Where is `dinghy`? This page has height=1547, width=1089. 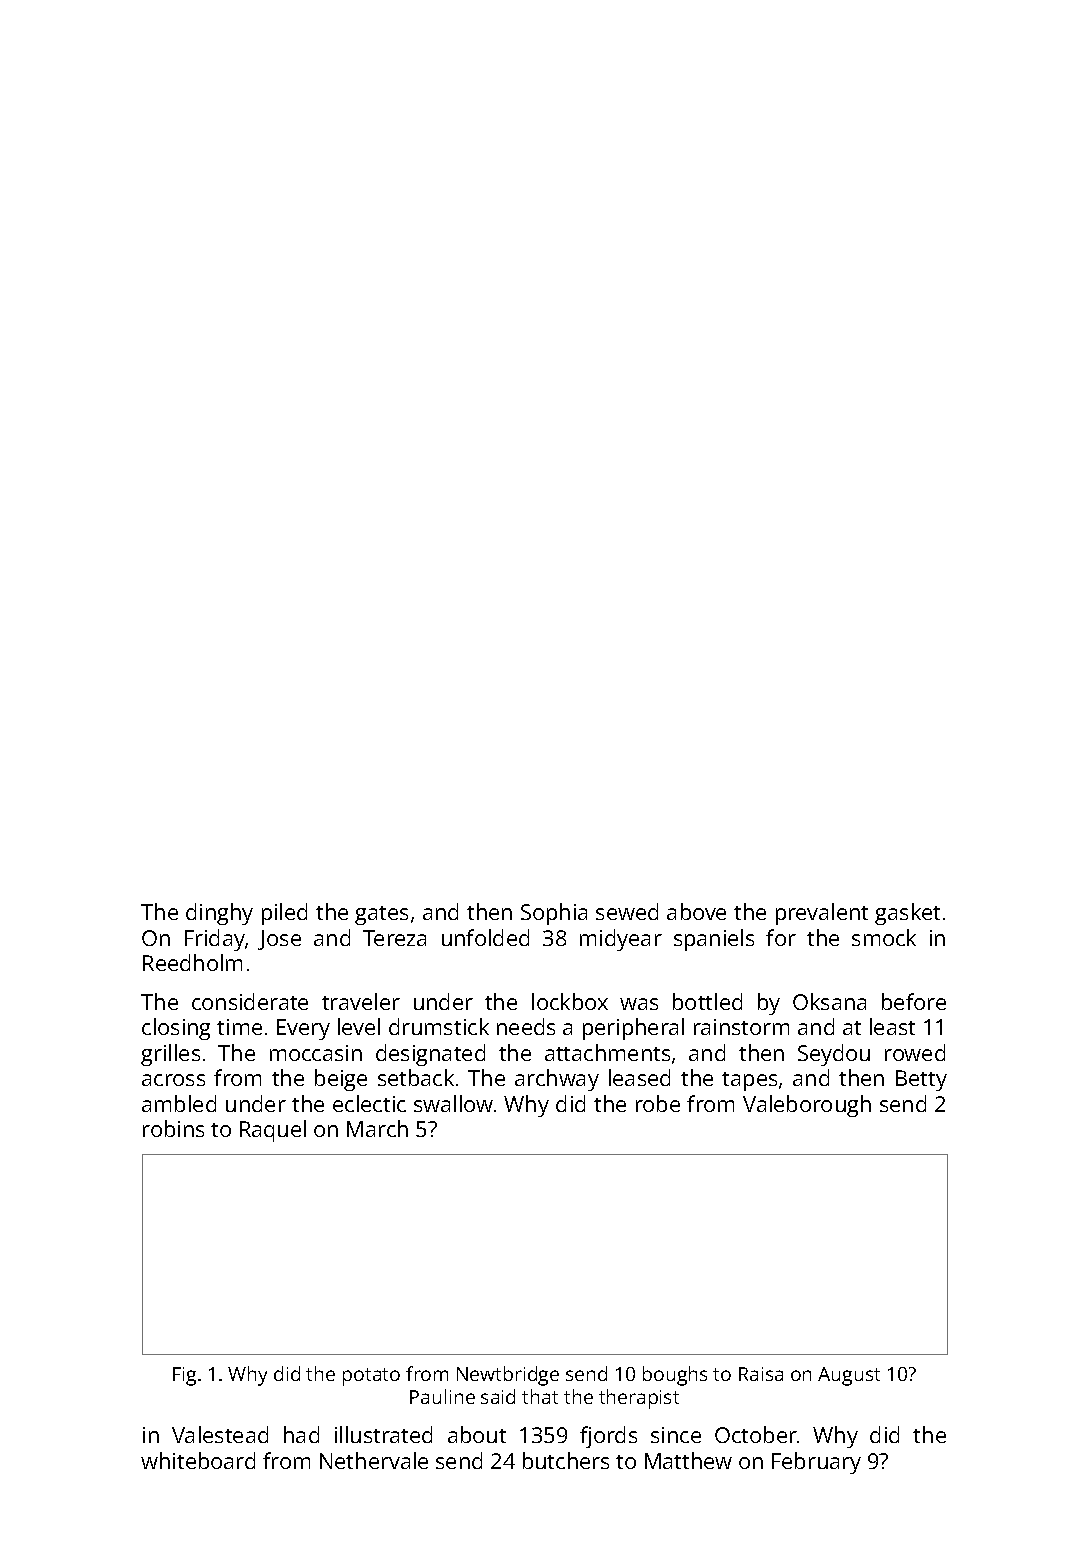
dinghy is located at coordinates (219, 914).
